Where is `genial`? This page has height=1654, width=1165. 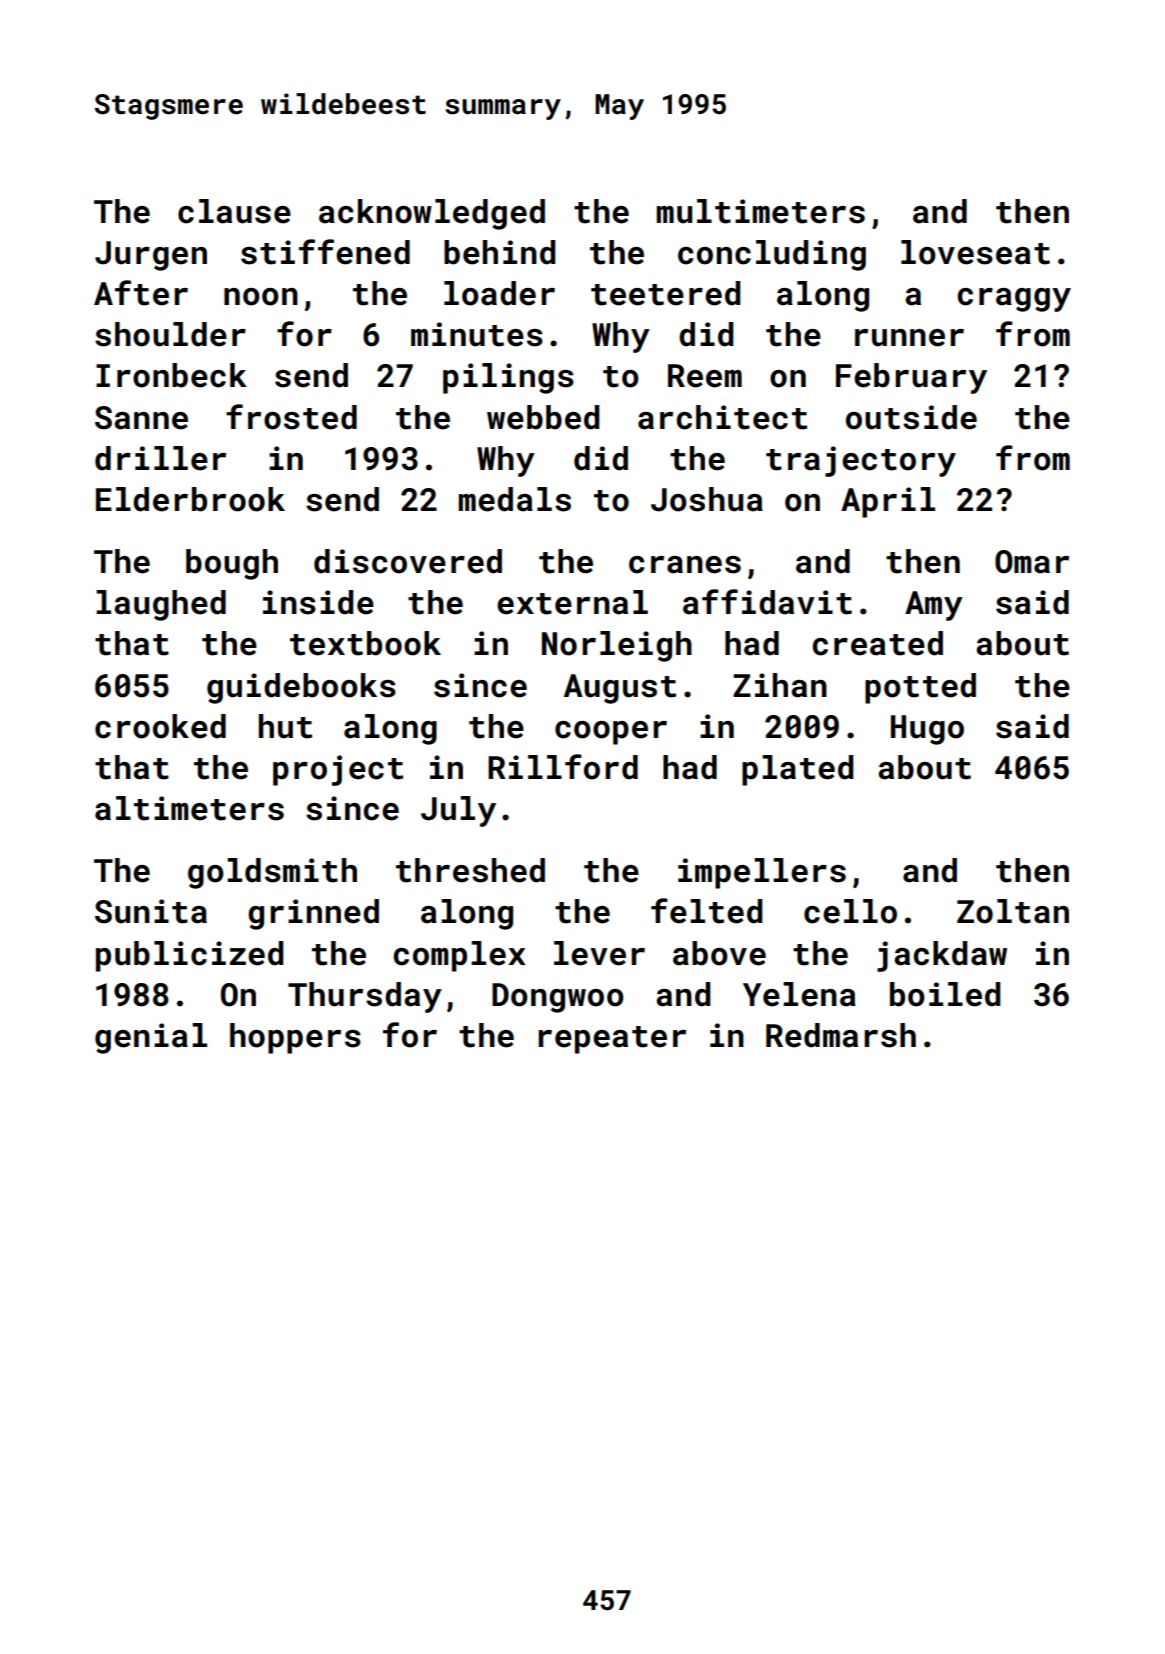
genial is located at coordinates (151, 1038).
